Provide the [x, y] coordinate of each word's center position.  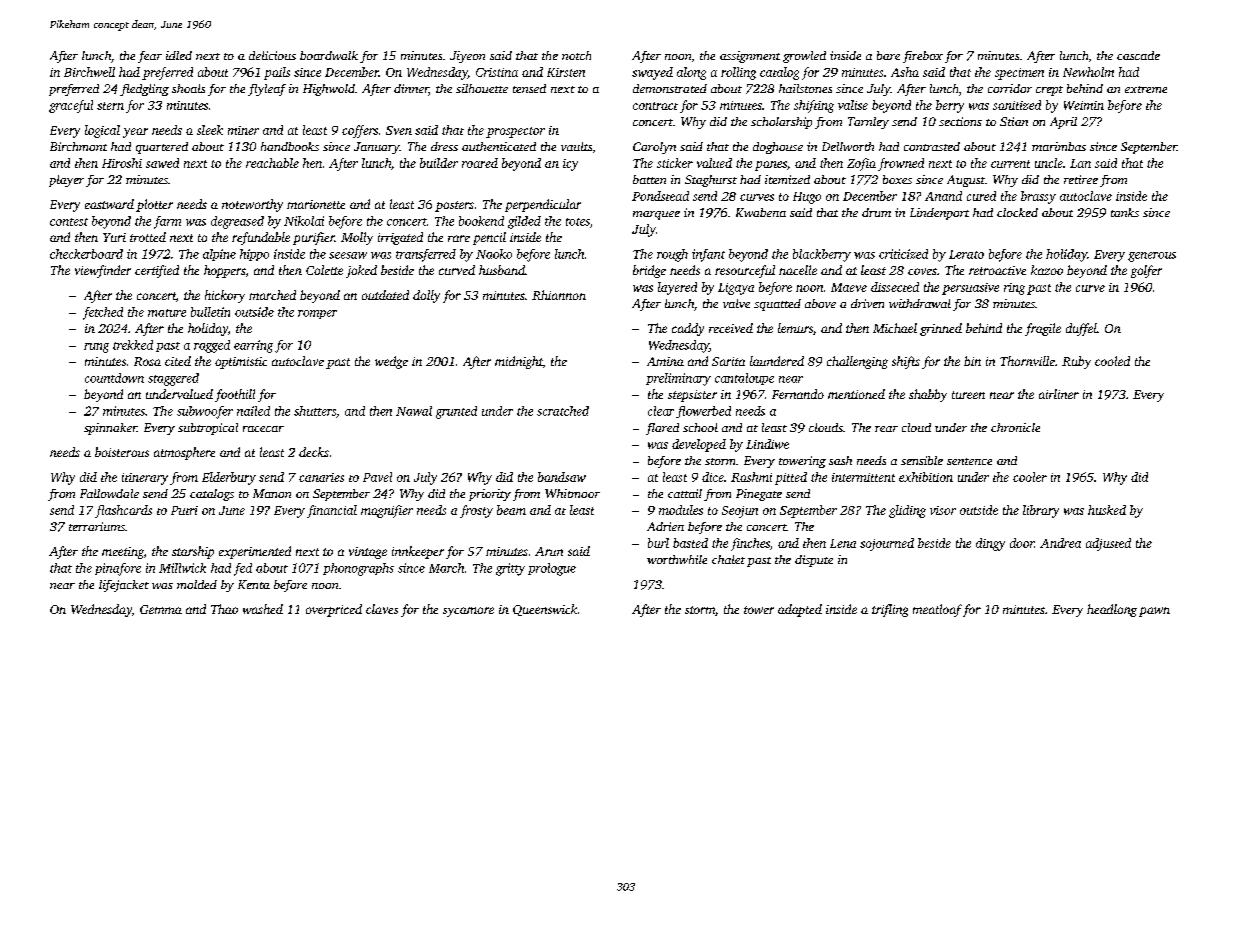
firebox [923, 57]
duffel [1081, 329]
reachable [272, 163]
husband [502, 270]
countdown [114, 378]
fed [243, 569]
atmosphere [184, 453]
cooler [1030, 477]
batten [649, 179]
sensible [922, 460]
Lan [1080, 163]
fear [150, 57]
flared [662, 429]
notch [576, 55]
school [700, 427]
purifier [314, 238]
